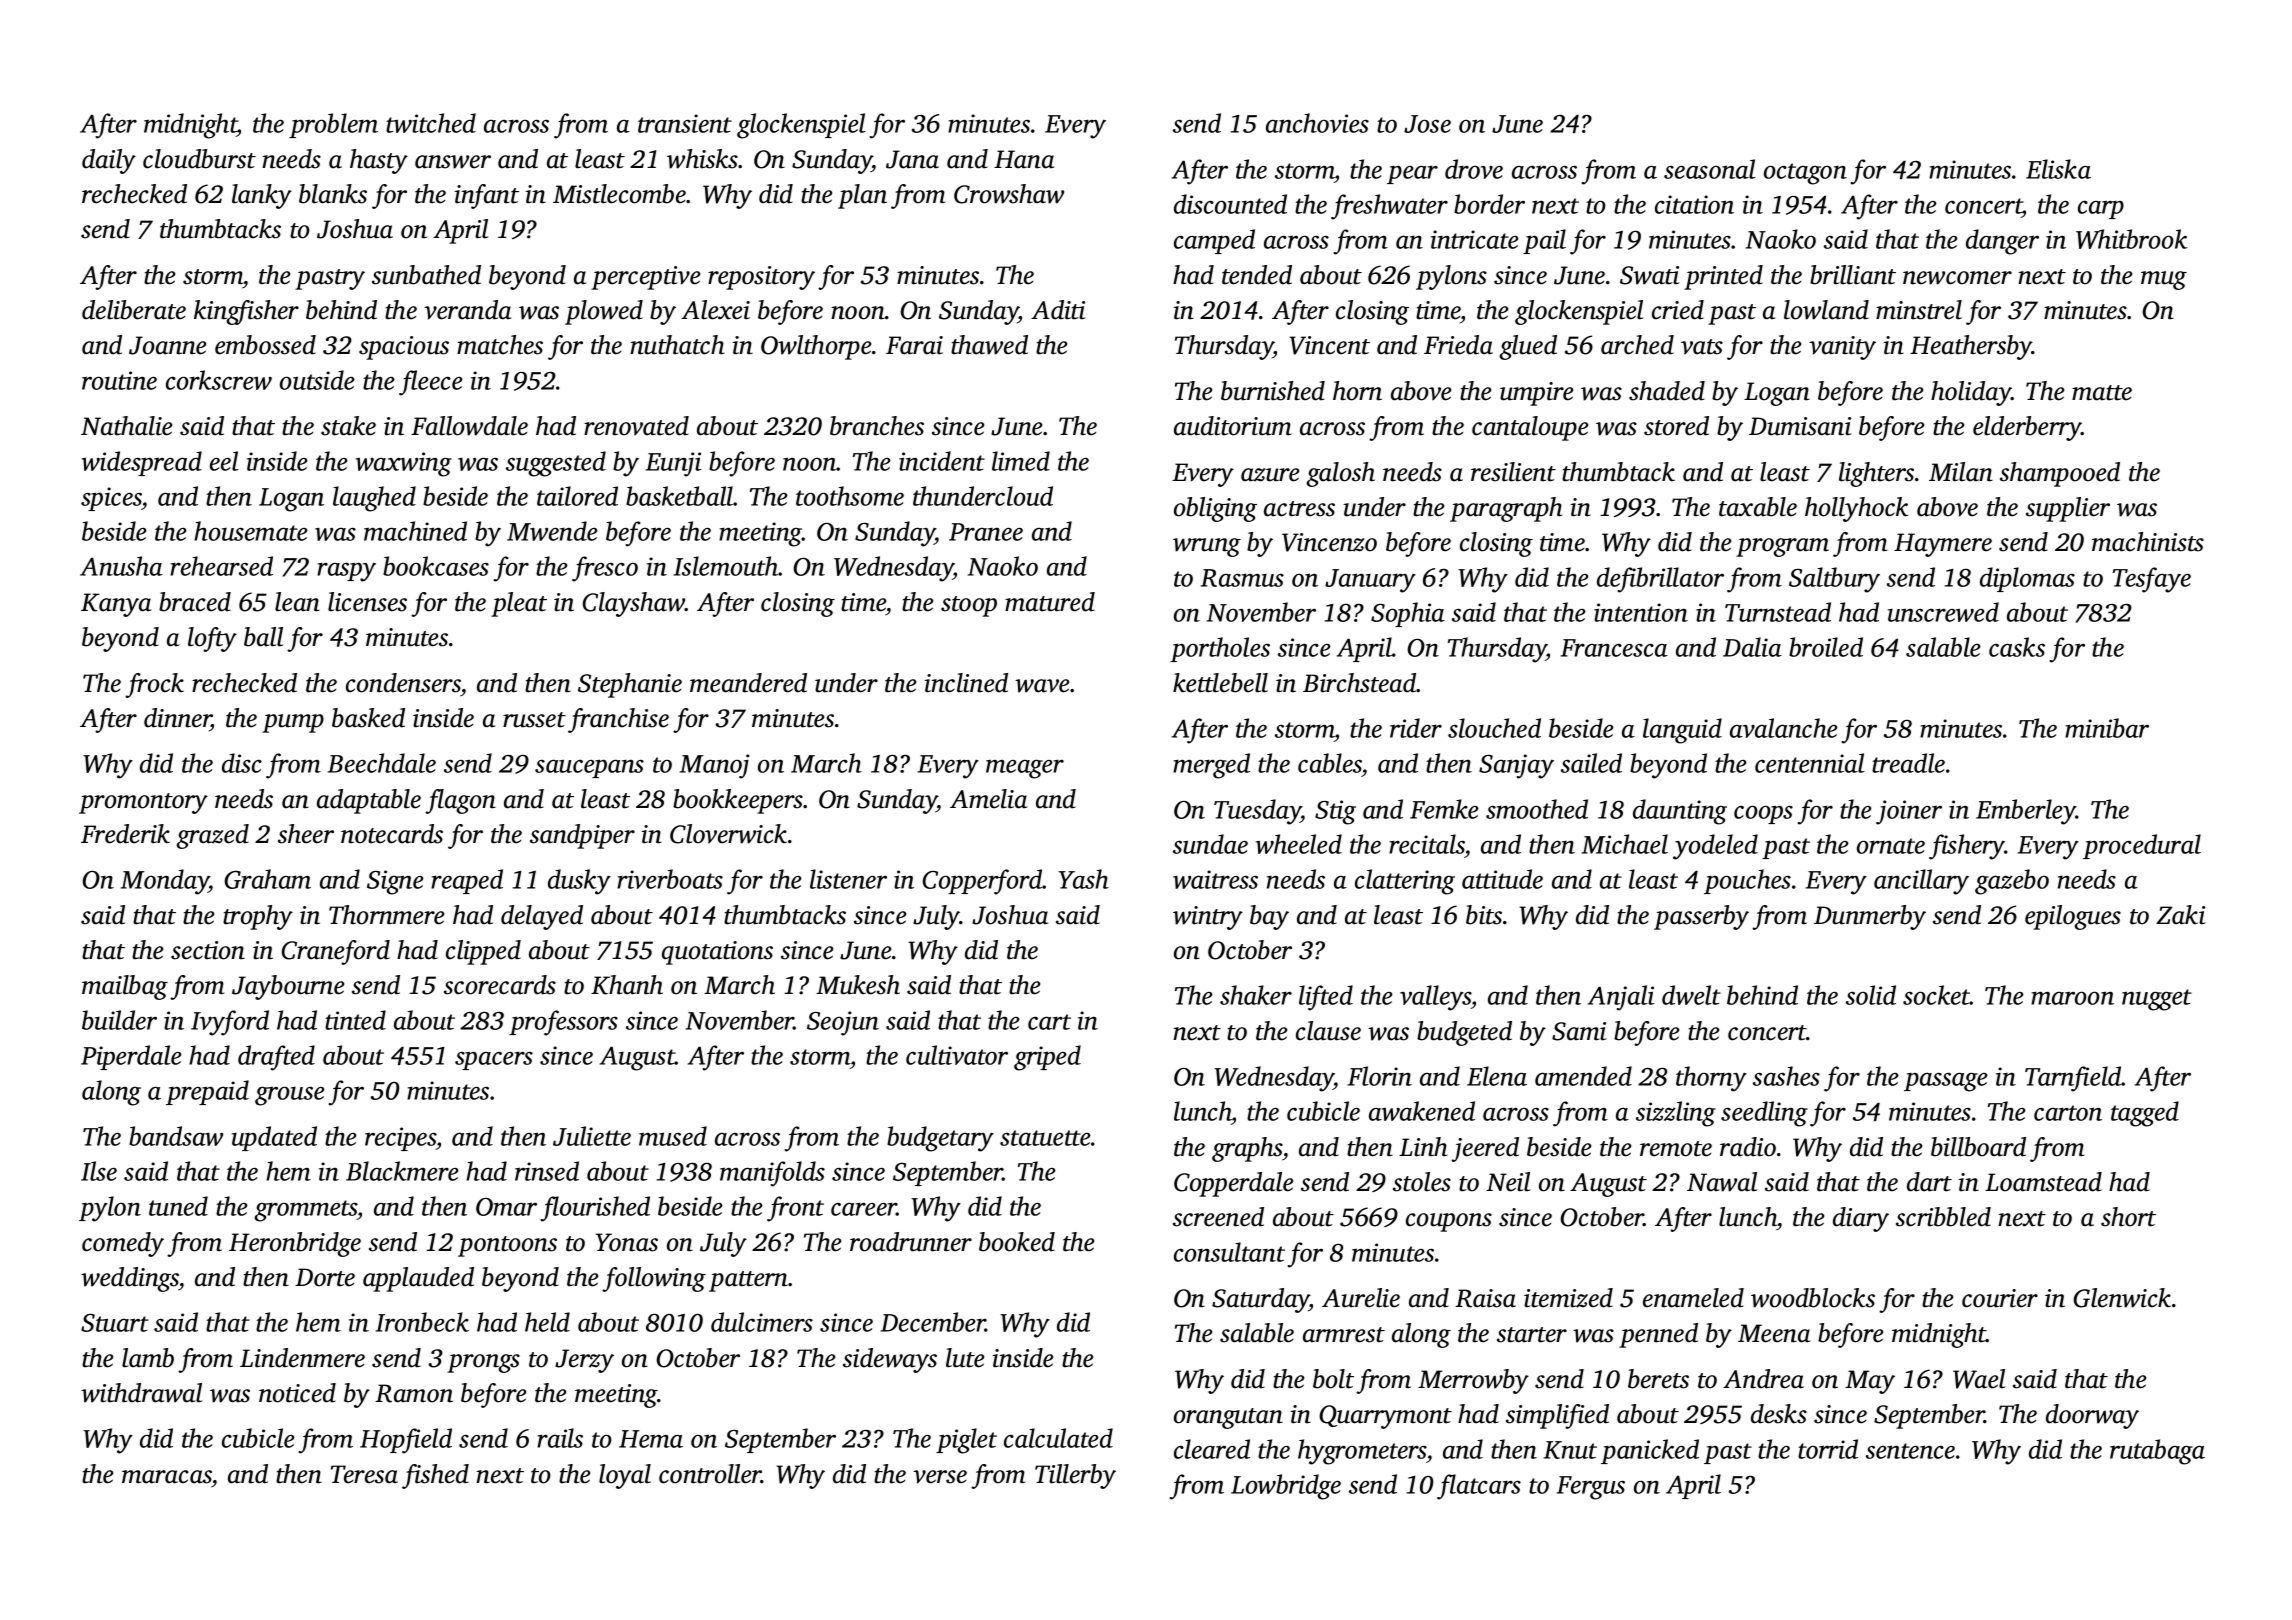  Describe the element at coordinates (1834, 580) in the screenshot. I see `Saltbury` at that location.
